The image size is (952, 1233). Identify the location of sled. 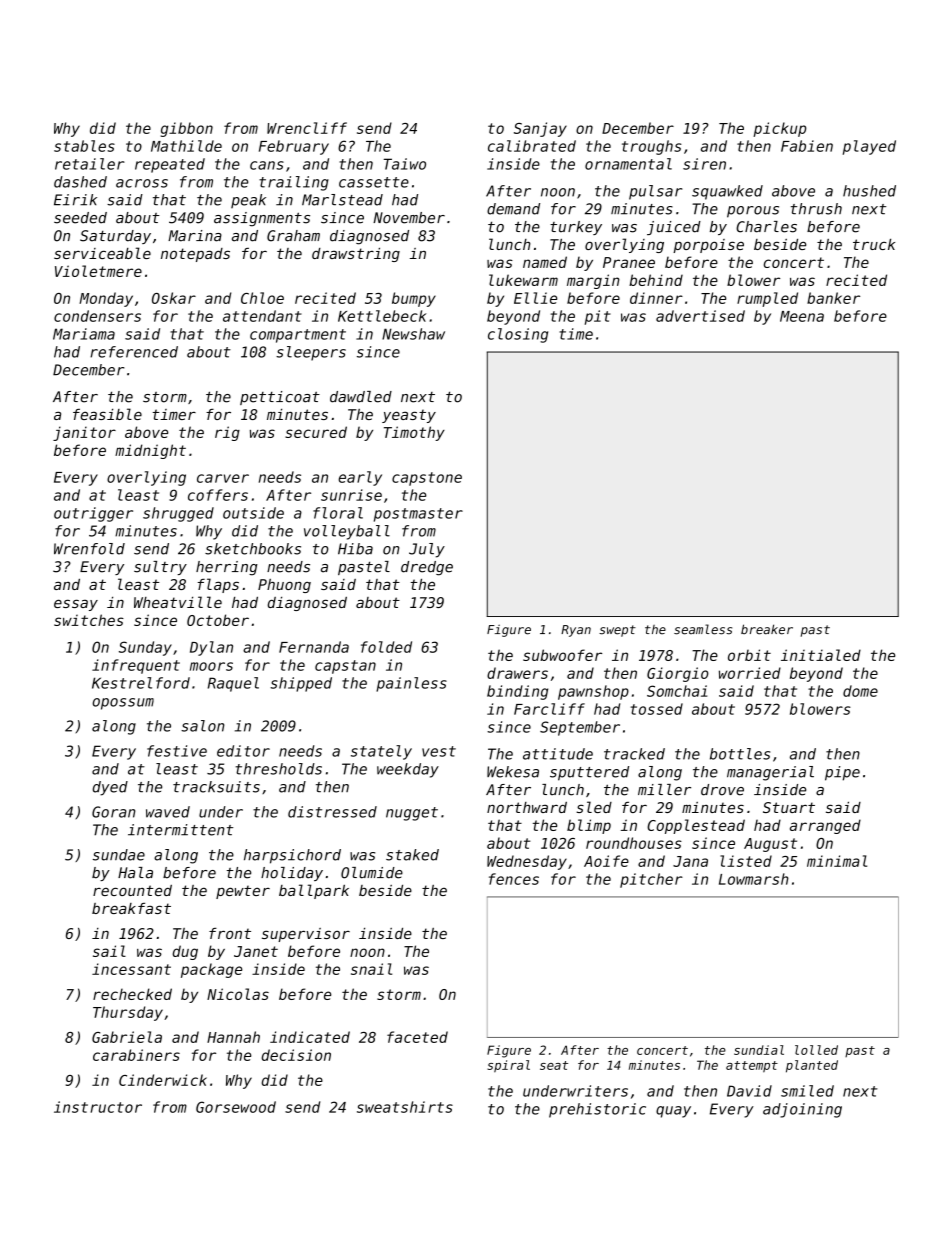
(594, 807).
